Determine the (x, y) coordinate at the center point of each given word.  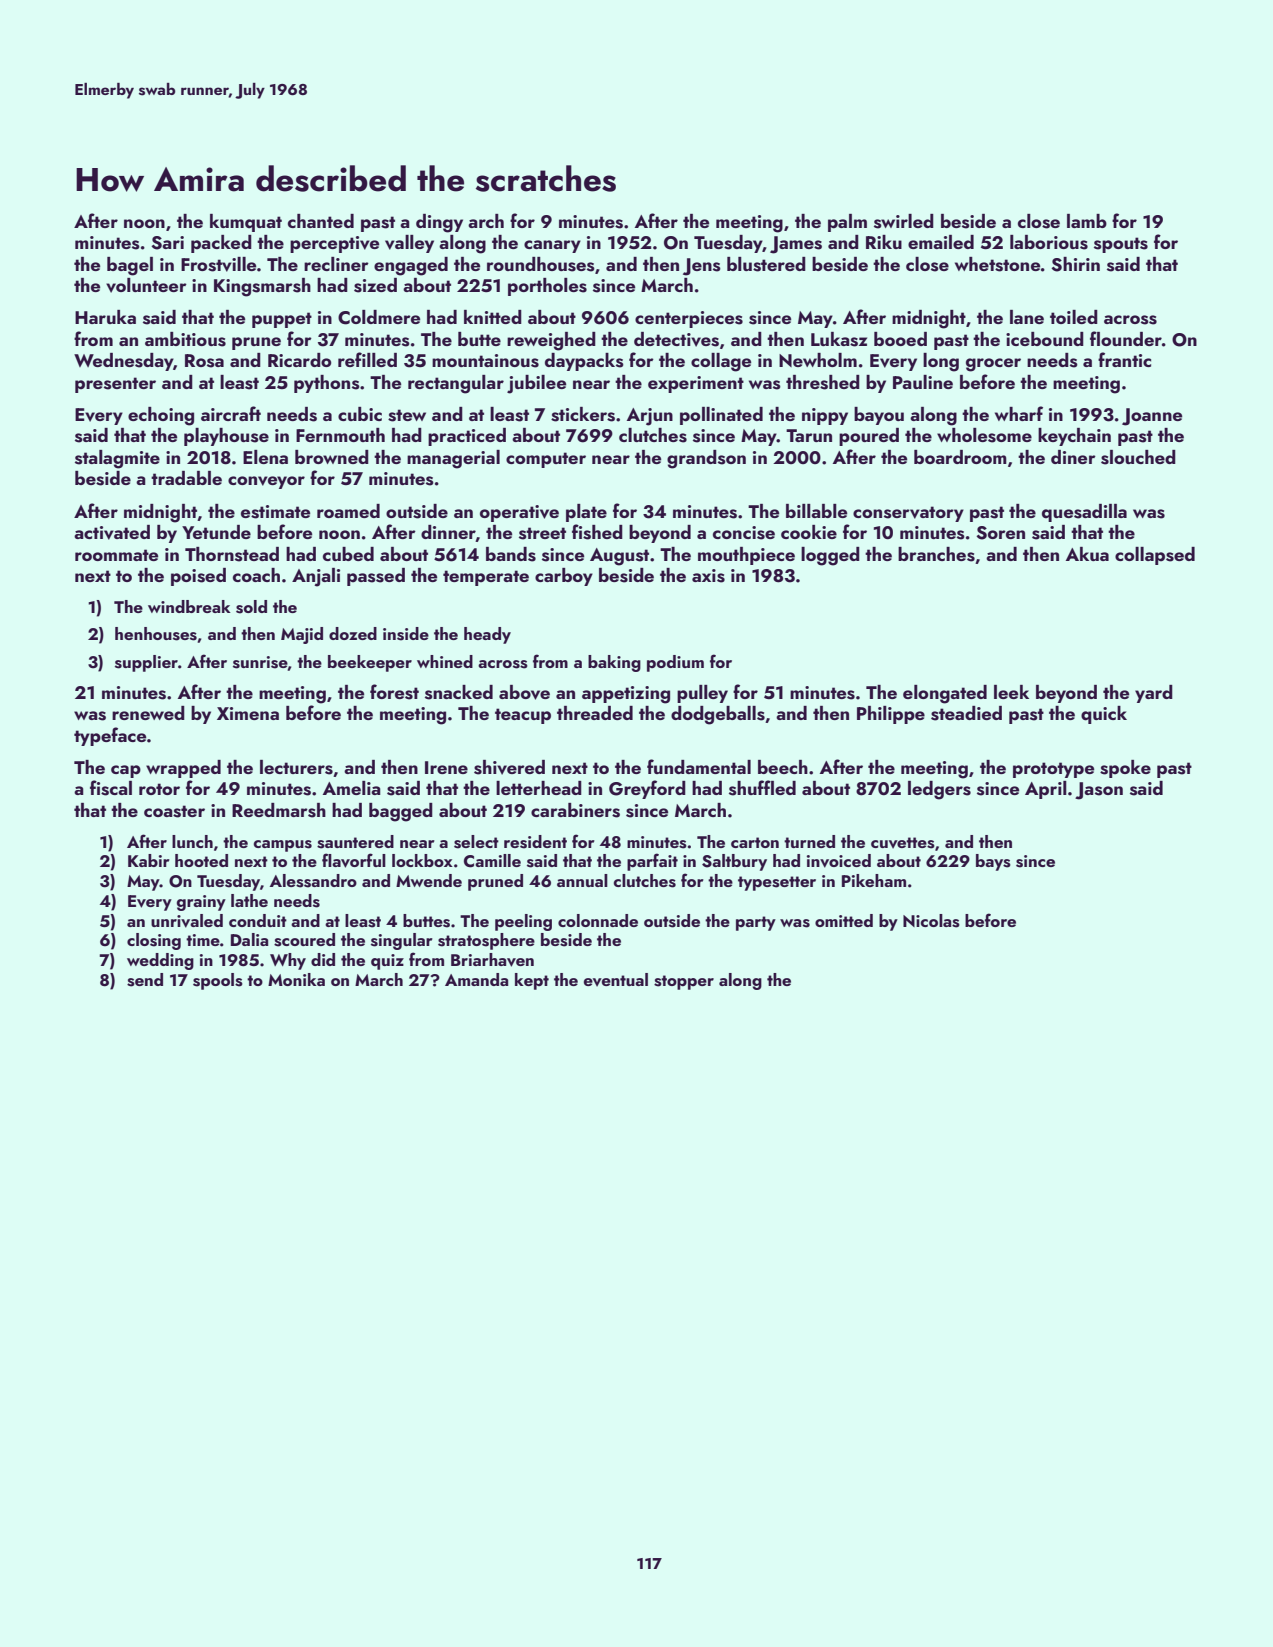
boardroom (960, 457)
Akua (1087, 554)
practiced (467, 437)
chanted (321, 221)
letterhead (539, 788)
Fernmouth (340, 435)
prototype (1053, 770)
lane (1027, 317)
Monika (296, 979)
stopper (684, 982)
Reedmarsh (279, 810)
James (796, 245)
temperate (486, 578)
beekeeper (370, 663)
